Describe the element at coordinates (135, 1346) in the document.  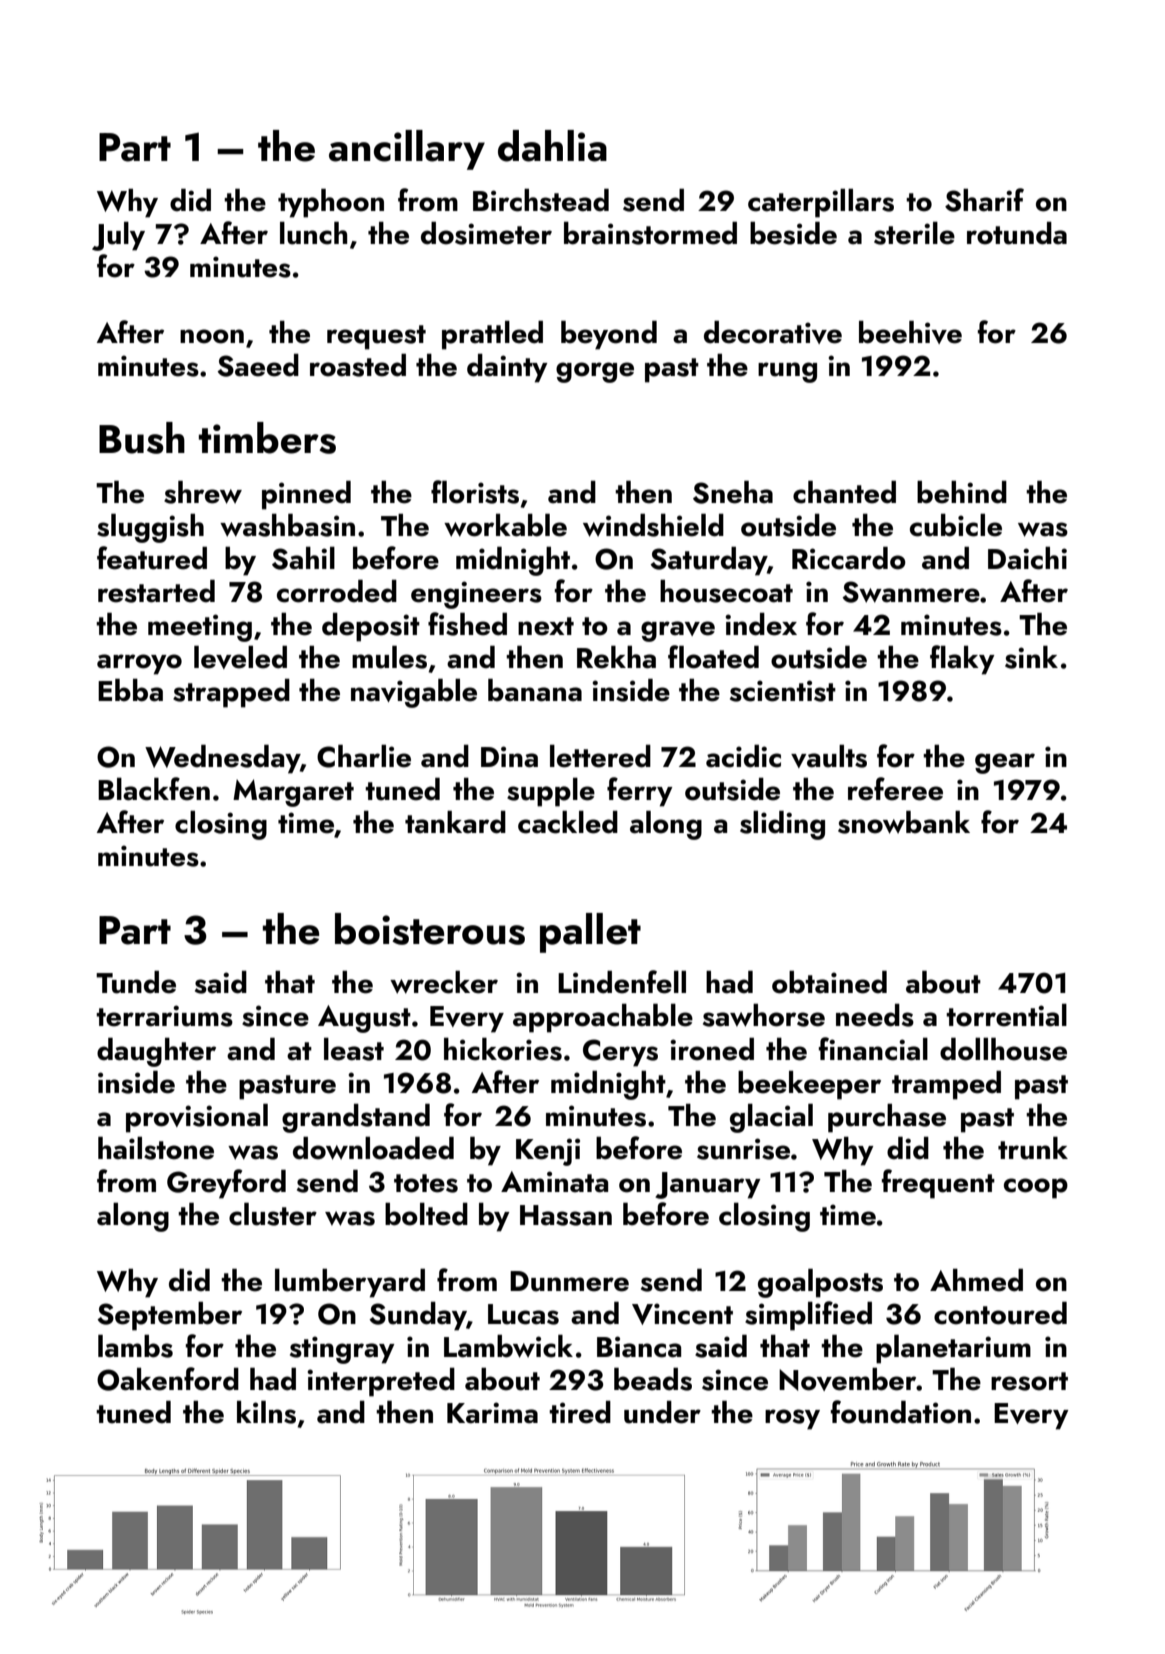
I see `lambs` at that location.
